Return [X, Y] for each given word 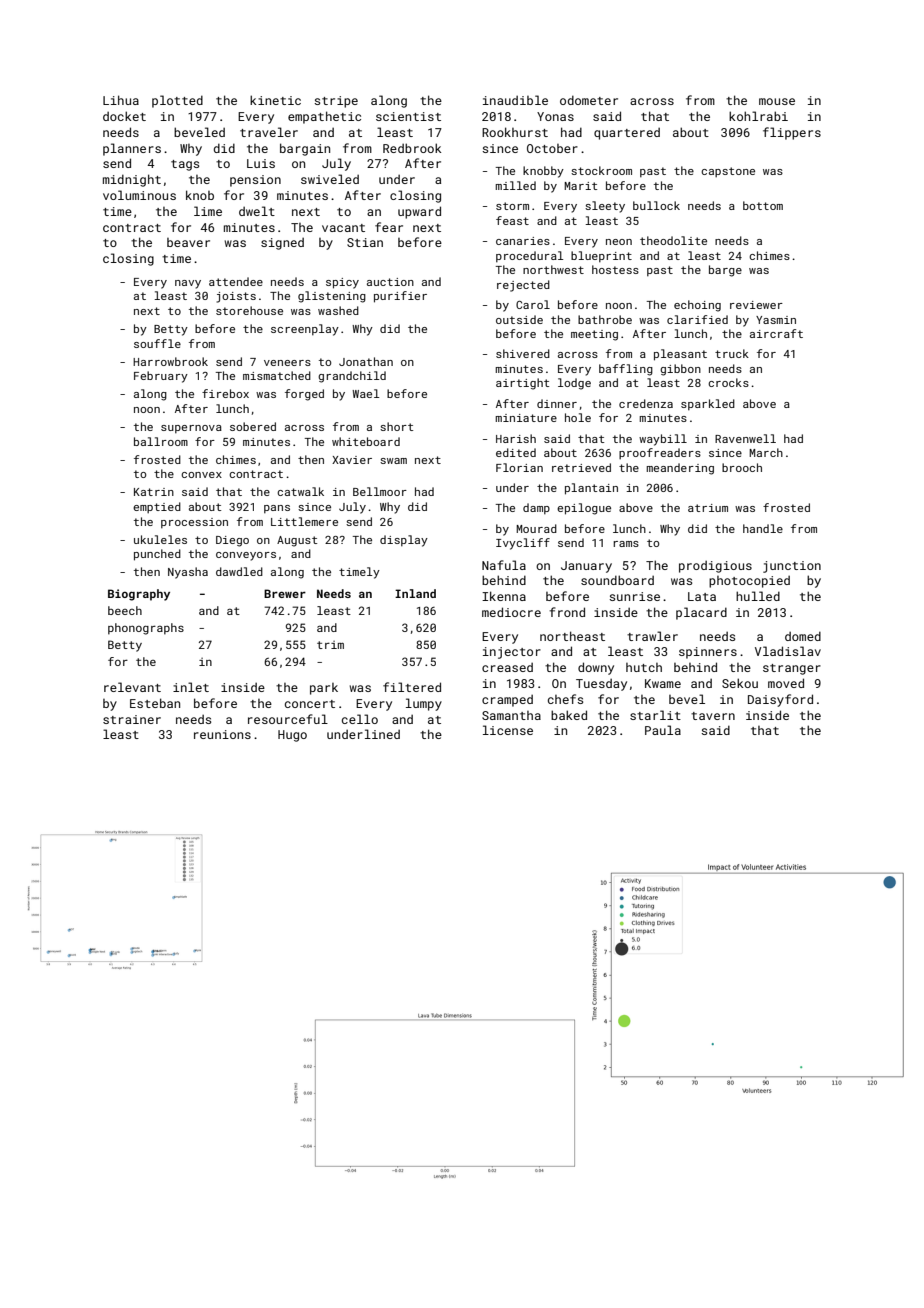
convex [201, 475]
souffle [157, 343]
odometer [589, 100]
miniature [526, 418]
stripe [336, 102]
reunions [222, 734]
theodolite [673, 240]
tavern [713, 716]
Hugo [292, 736]
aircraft [776, 333]
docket [124, 116]
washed [338, 310]
